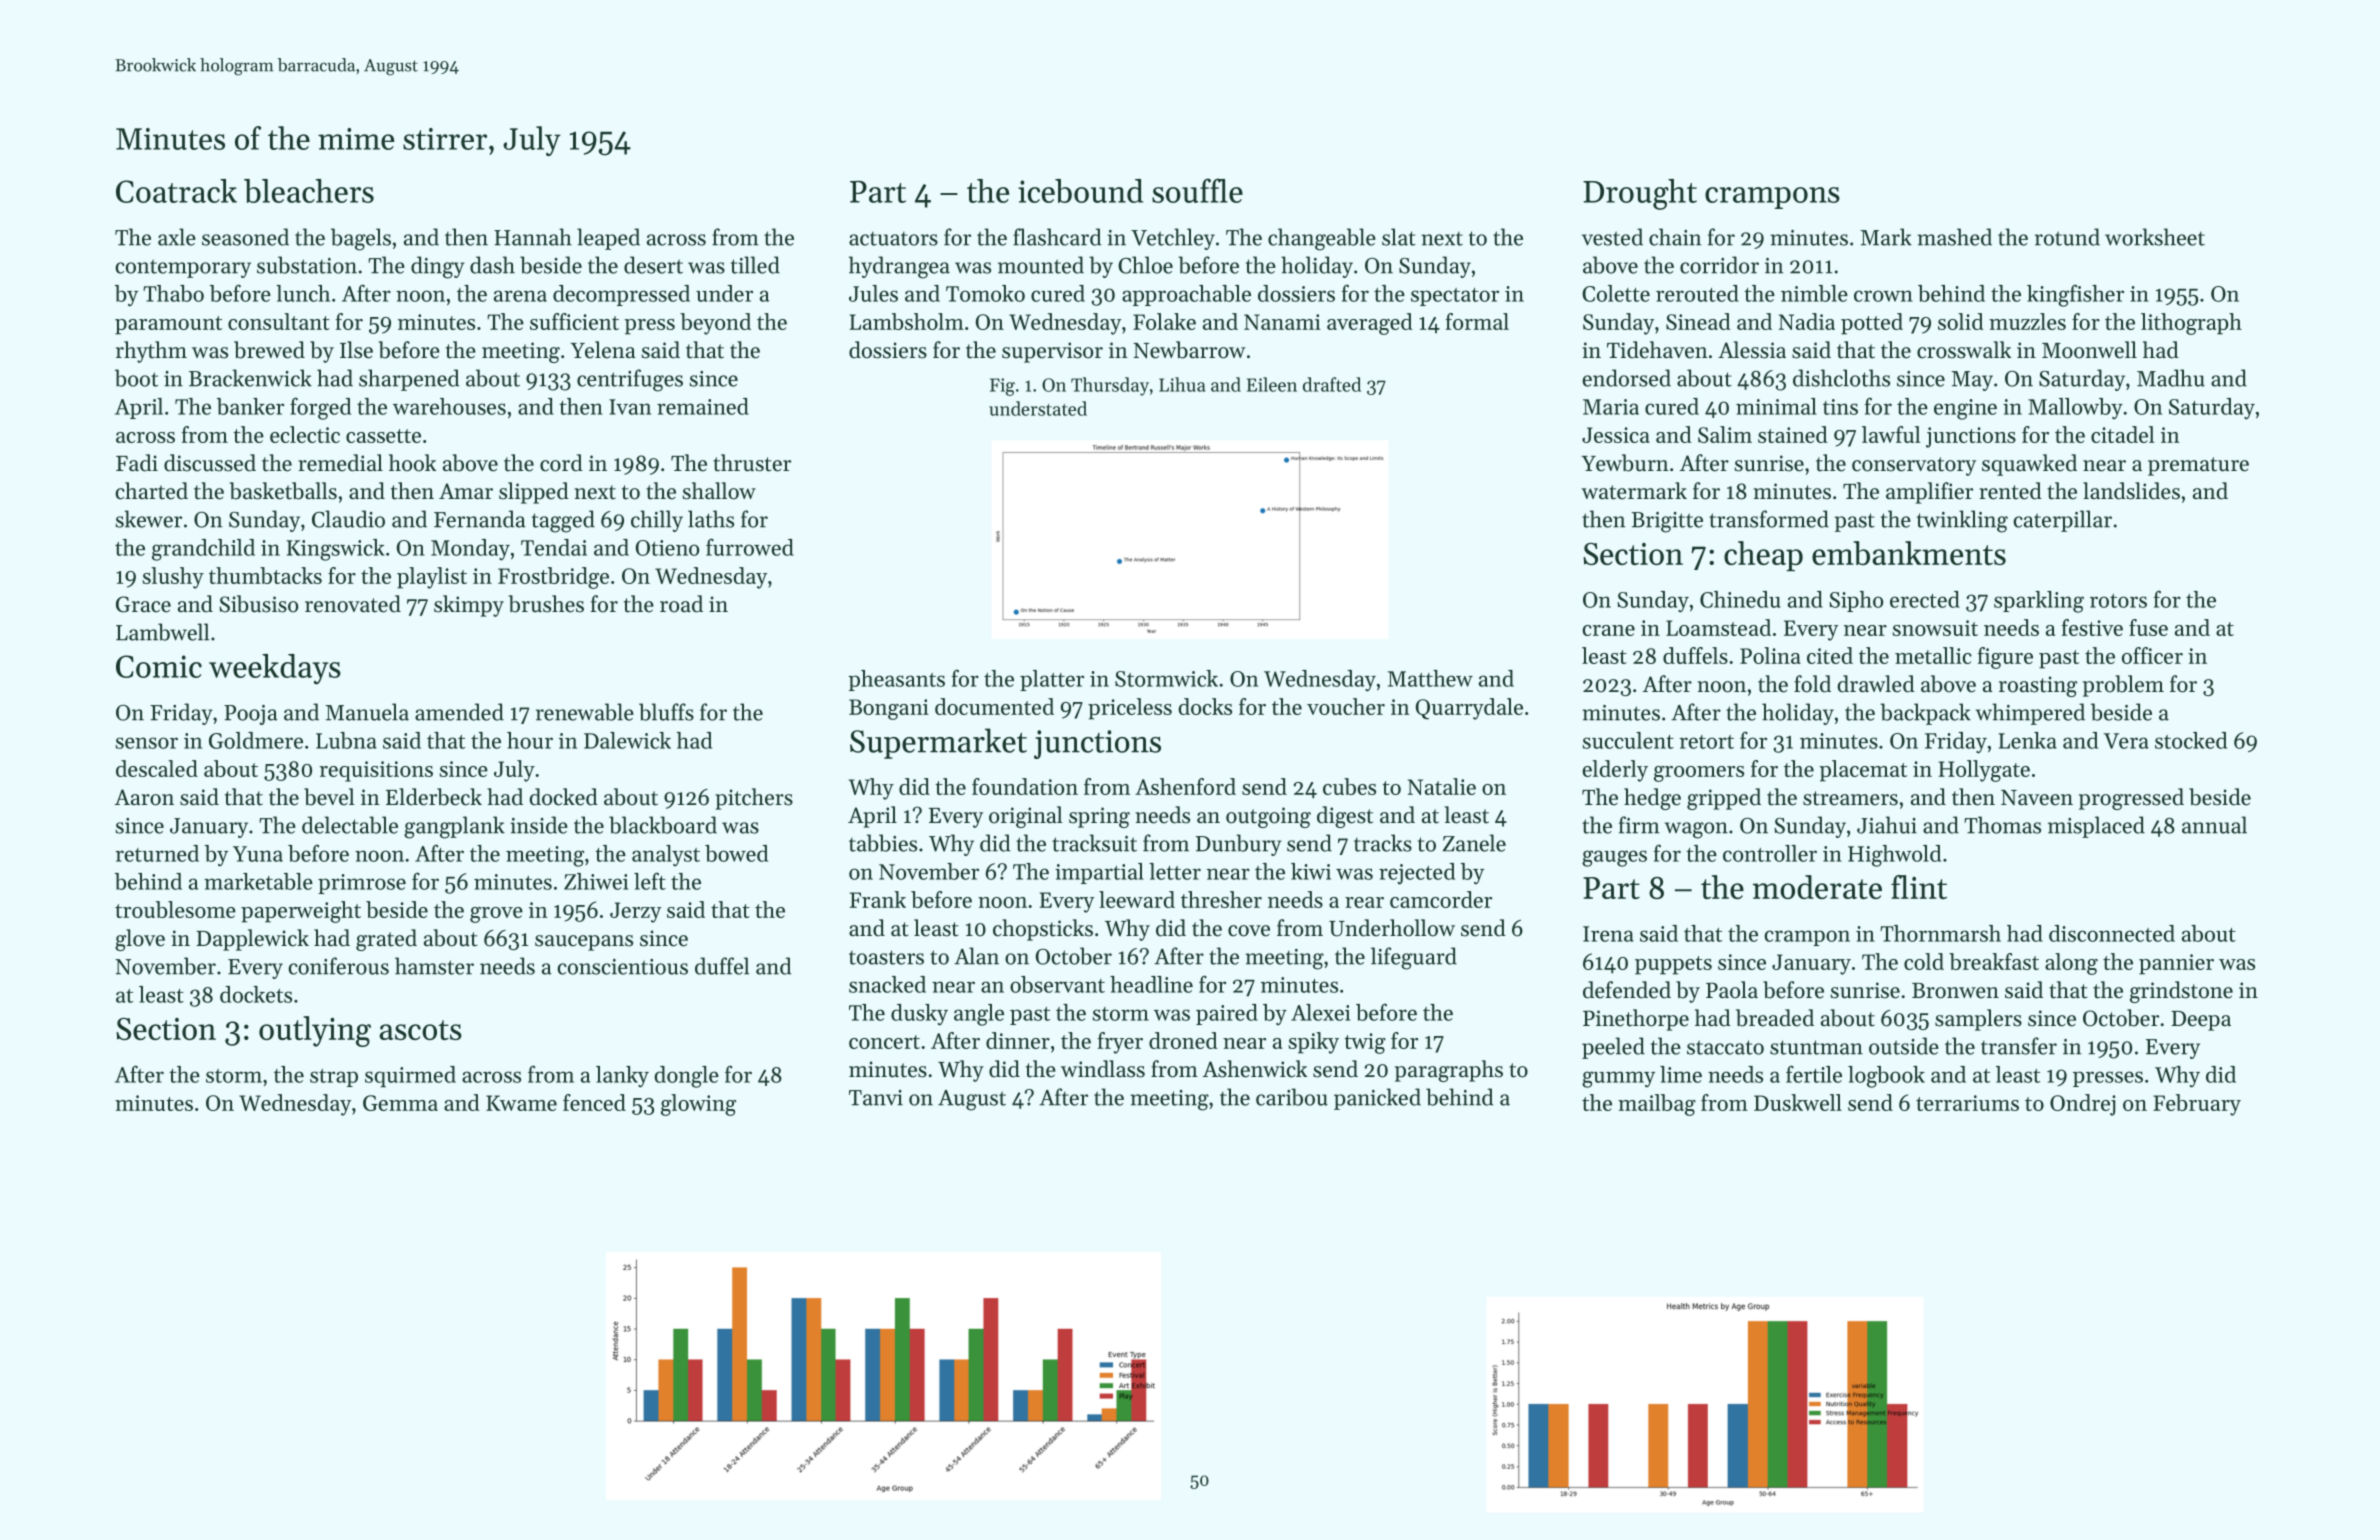  Describe the element at coordinates (1474, 843) in the screenshot. I see `Zanele` at that location.
